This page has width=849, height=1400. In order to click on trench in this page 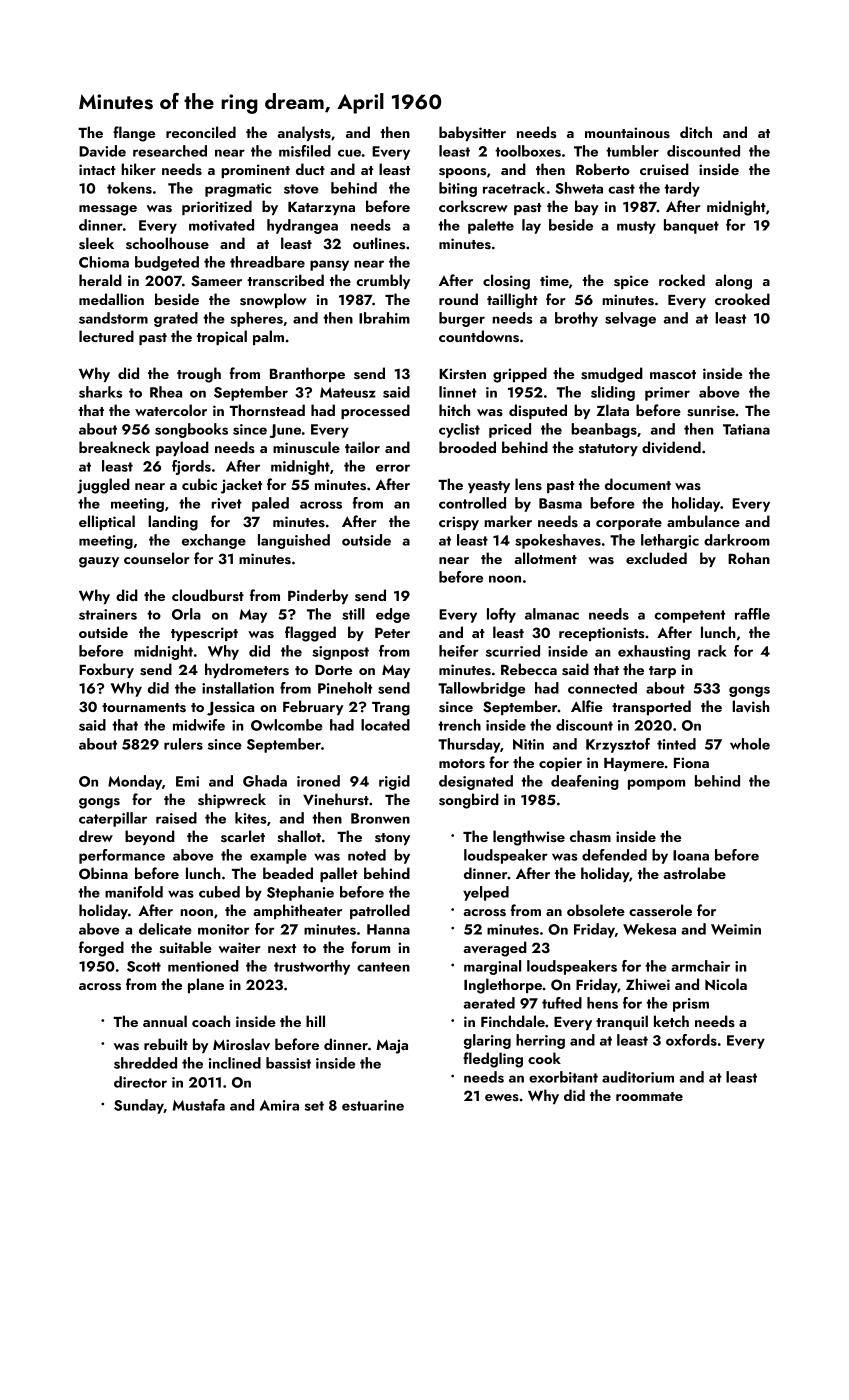, I will do `click(459, 725)`.
